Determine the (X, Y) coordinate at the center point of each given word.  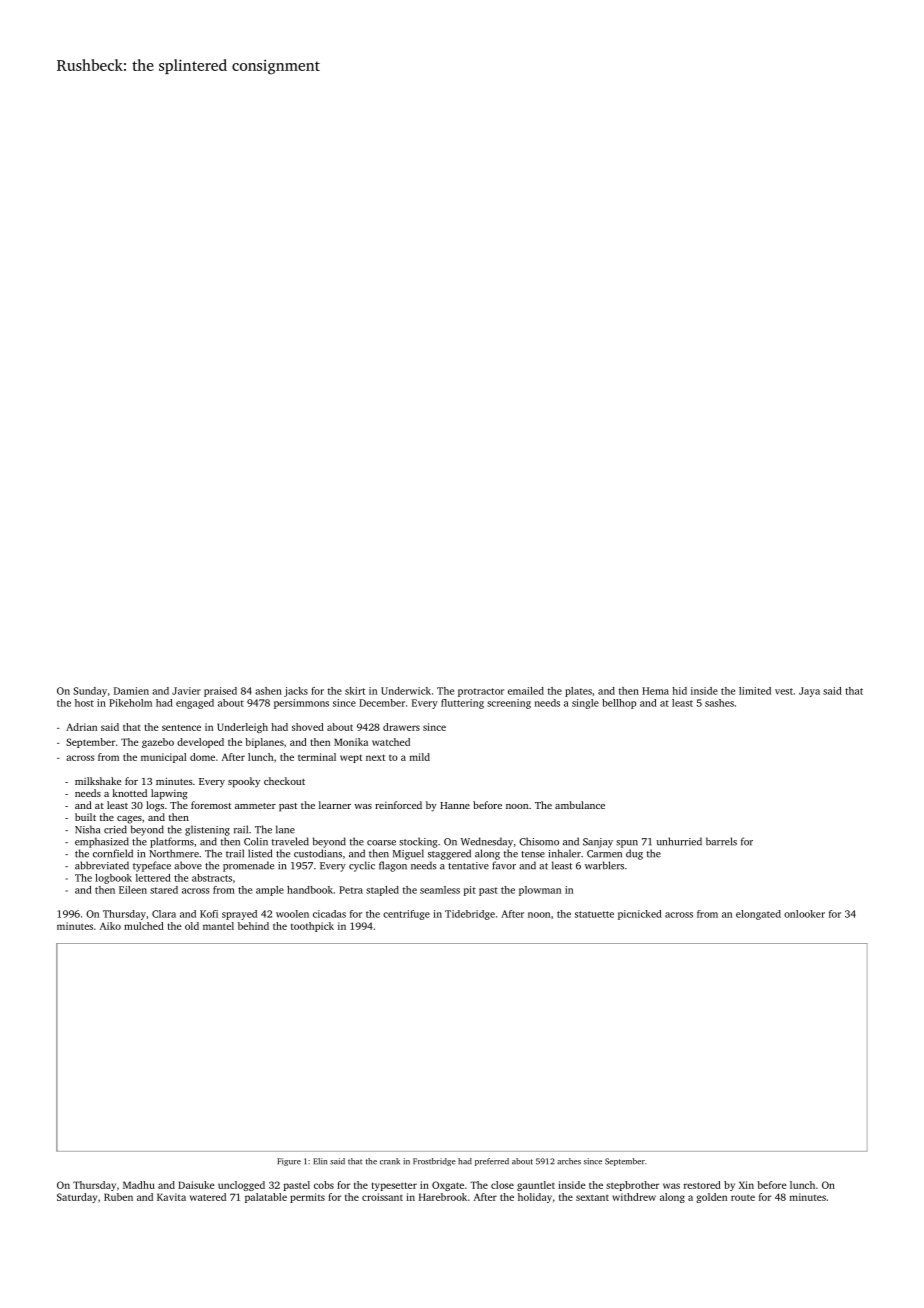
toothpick (312, 927)
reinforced (398, 805)
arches (569, 1161)
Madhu (139, 1185)
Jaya (809, 692)
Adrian (81, 727)
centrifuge (406, 915)
